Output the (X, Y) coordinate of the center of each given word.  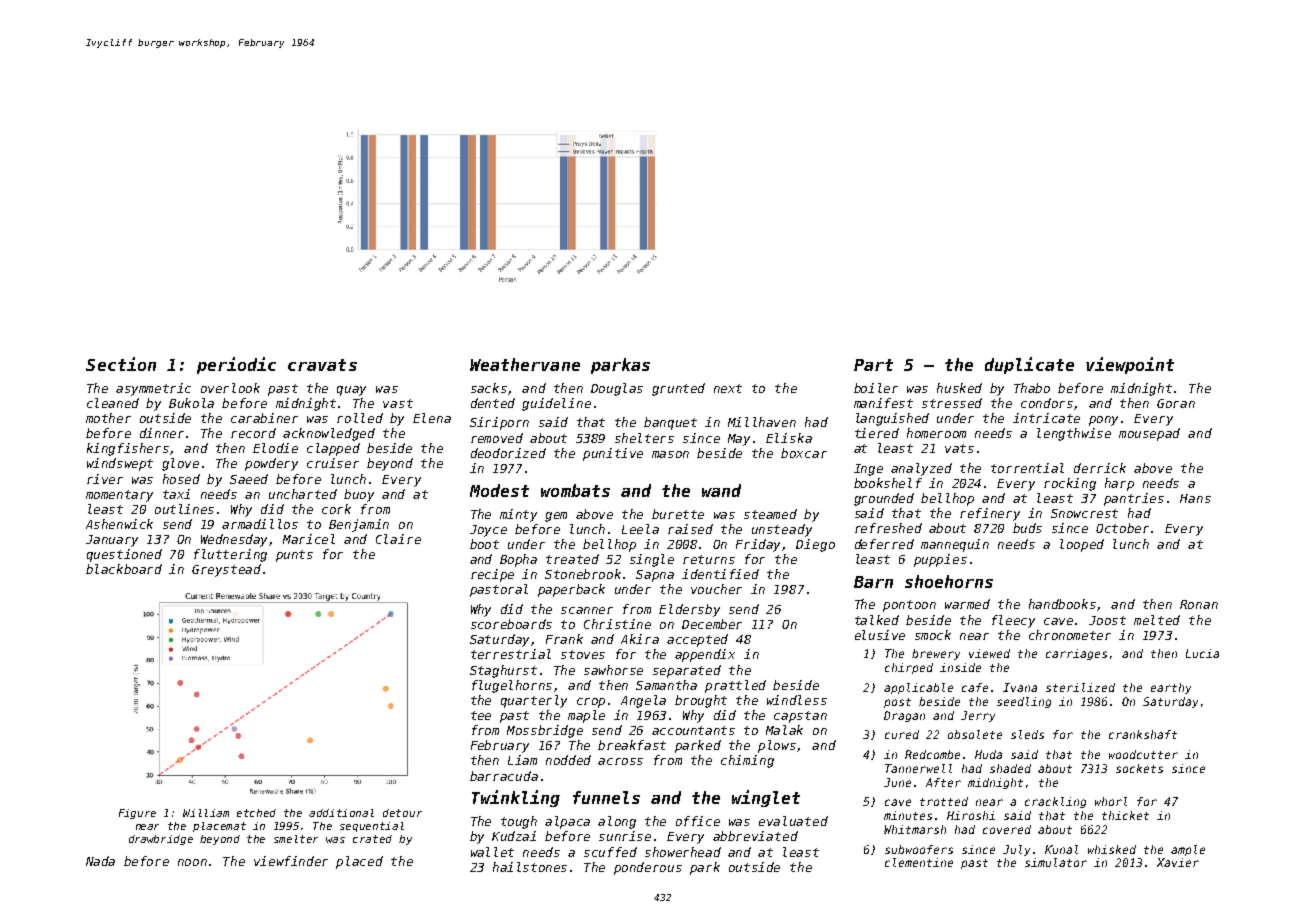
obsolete (975, 734)
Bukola (191, 403)
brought (701, 701)
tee (481, 715)
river (105, 479)
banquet (670, 423)
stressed (952, 403)
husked (959, 388)
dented (493, 403)
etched (256, 813)
